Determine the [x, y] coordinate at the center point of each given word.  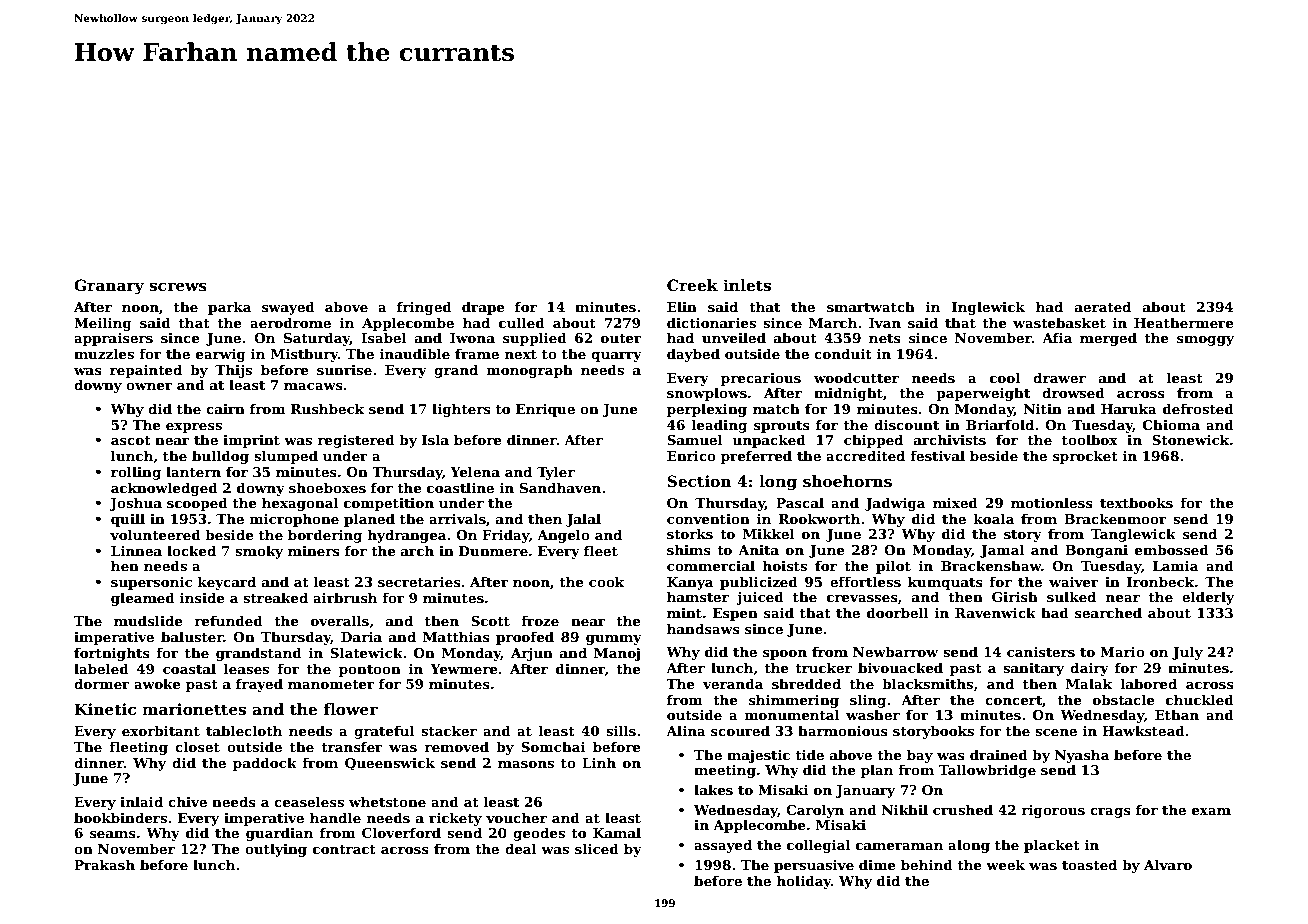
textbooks [1136, 502]
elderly [1208, 598]
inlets [747, 285]
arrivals [457, 518]
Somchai [553, 746]
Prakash [104, 864]
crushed [963, 809]
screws [178, 287]
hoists [784, 565]
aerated [1103, 306]
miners [314, 551]
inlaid [141, 801]
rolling [136, 473]
